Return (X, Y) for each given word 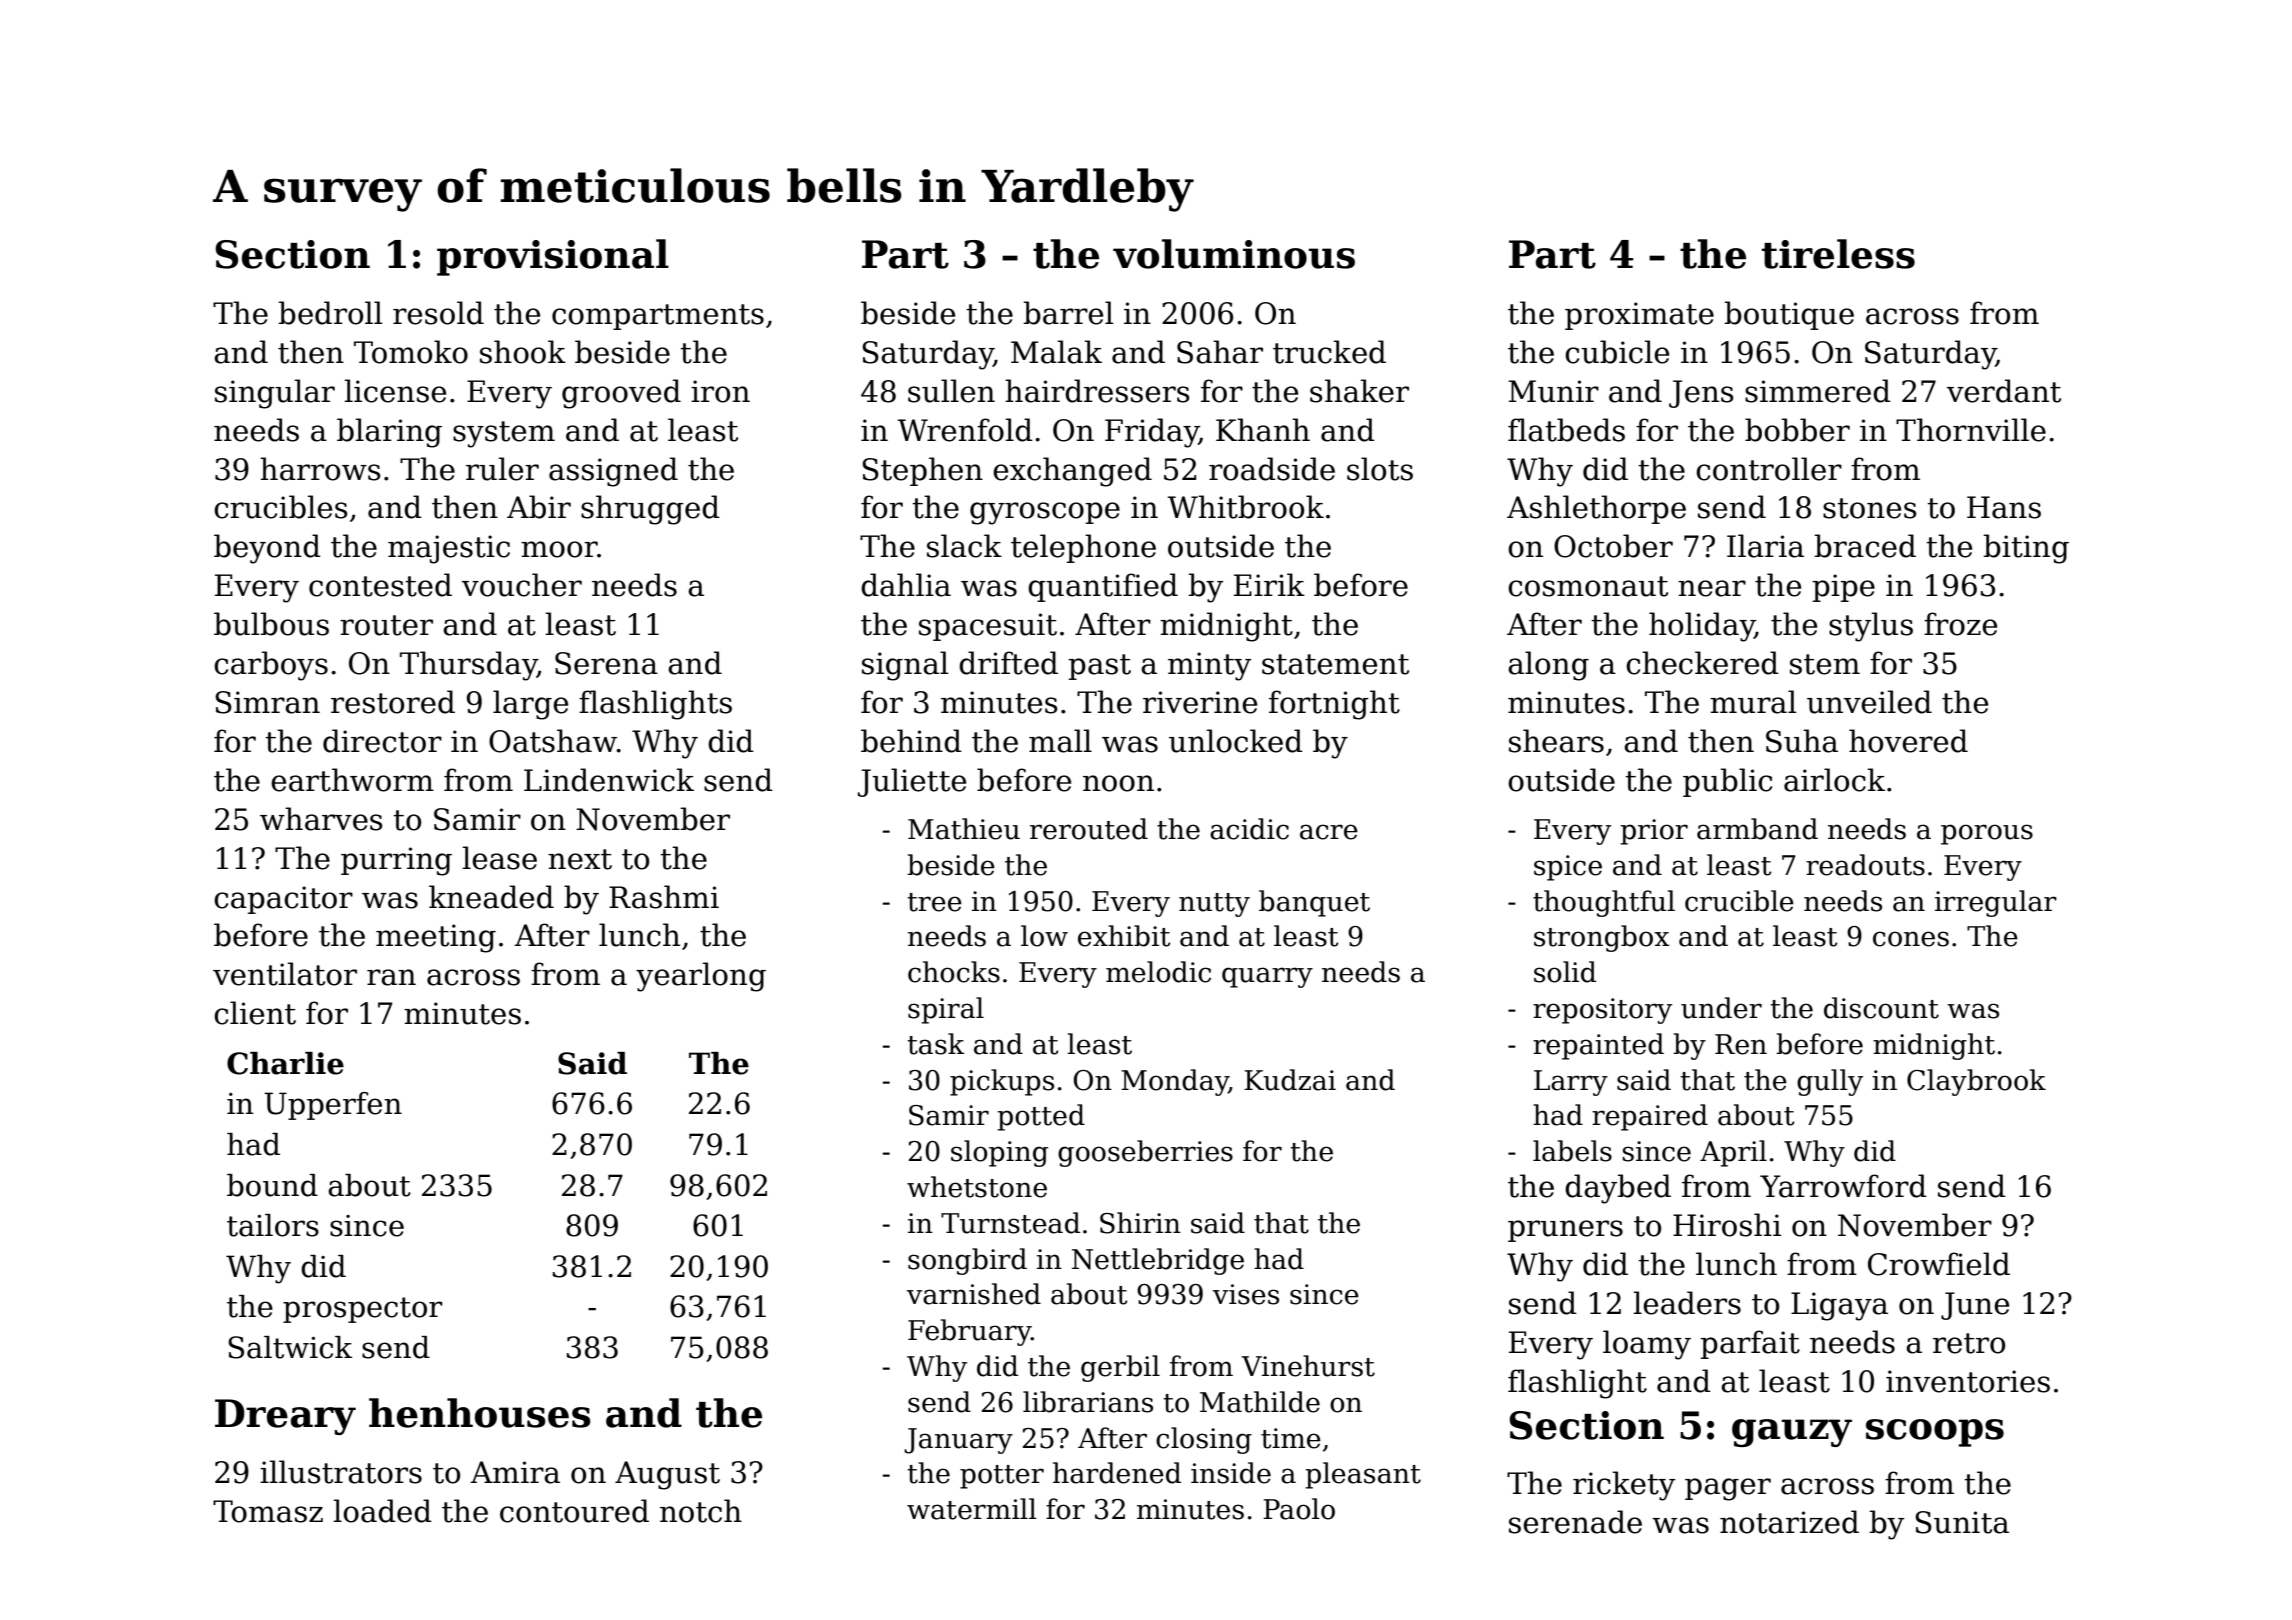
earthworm (352, 780)
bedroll (330, 313)
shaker (1359, 391)
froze (1960, 624)
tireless (1838, 254)
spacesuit (988, 627)
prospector (363, 1310)
